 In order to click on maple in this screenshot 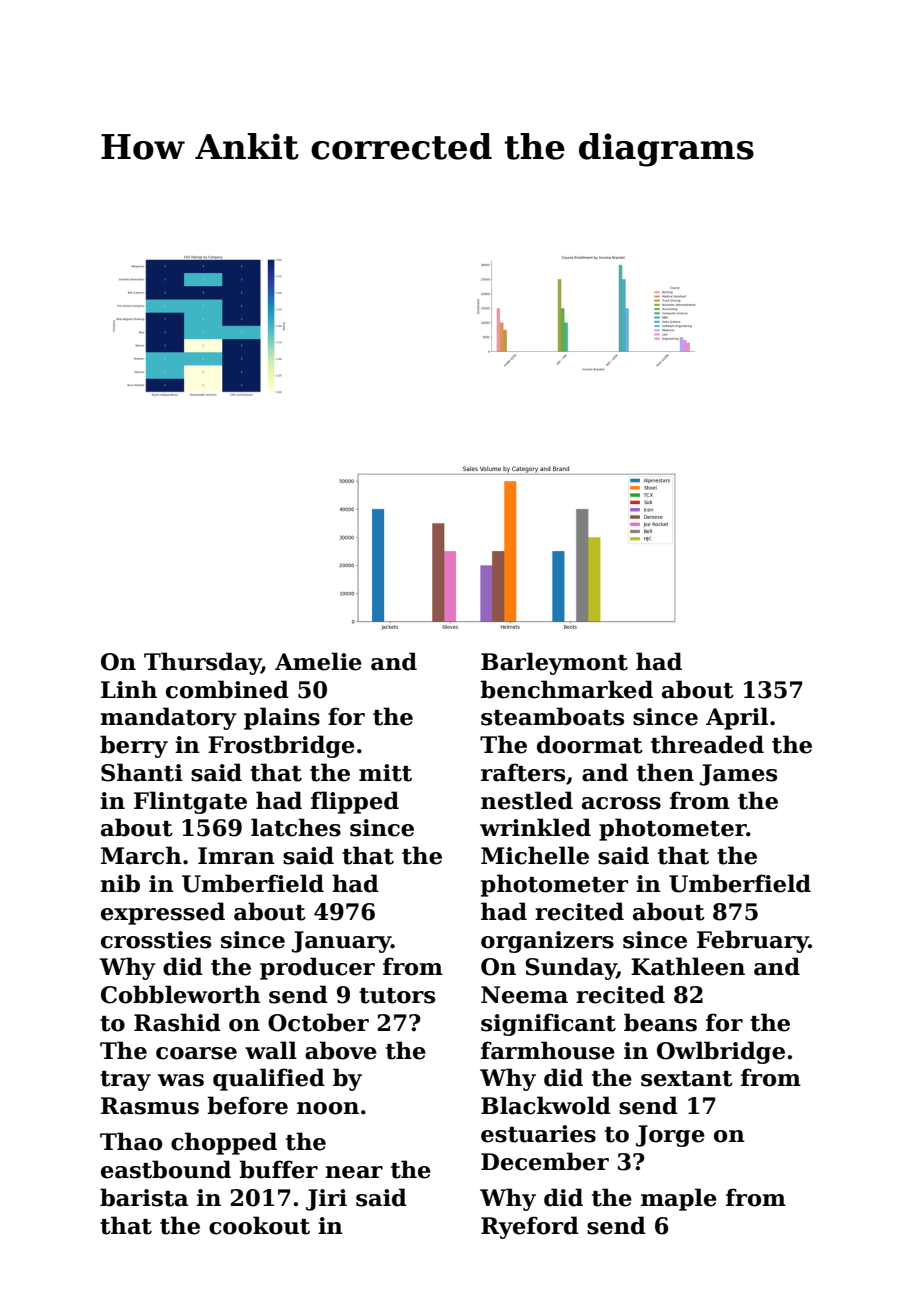, I will do `click(679, 1199)`.
